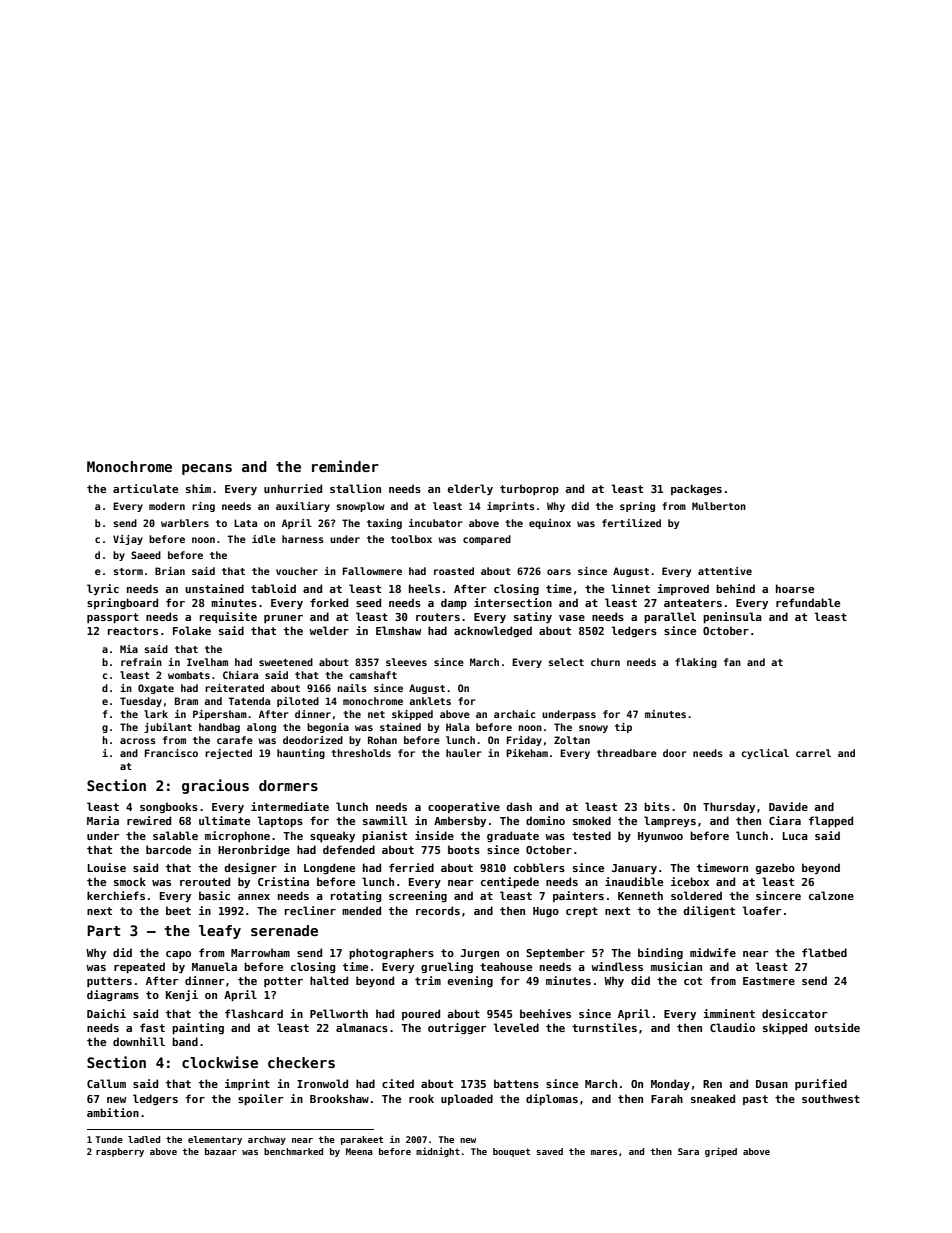 The image size is (952, 1233). Describe the element at coordinates (735, 588) in the document. I see `behind` at that location.
